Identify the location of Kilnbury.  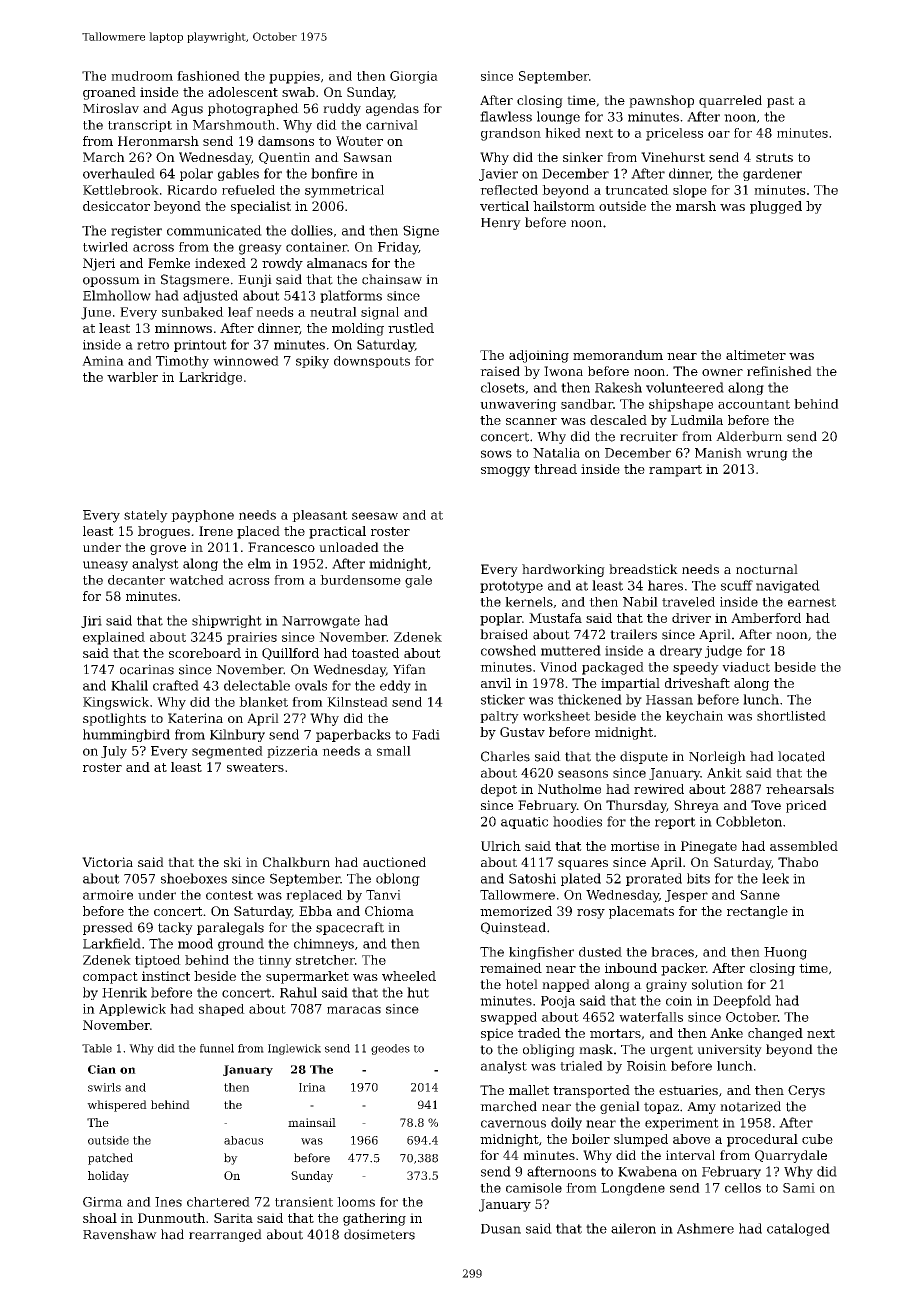
(237, 735).
